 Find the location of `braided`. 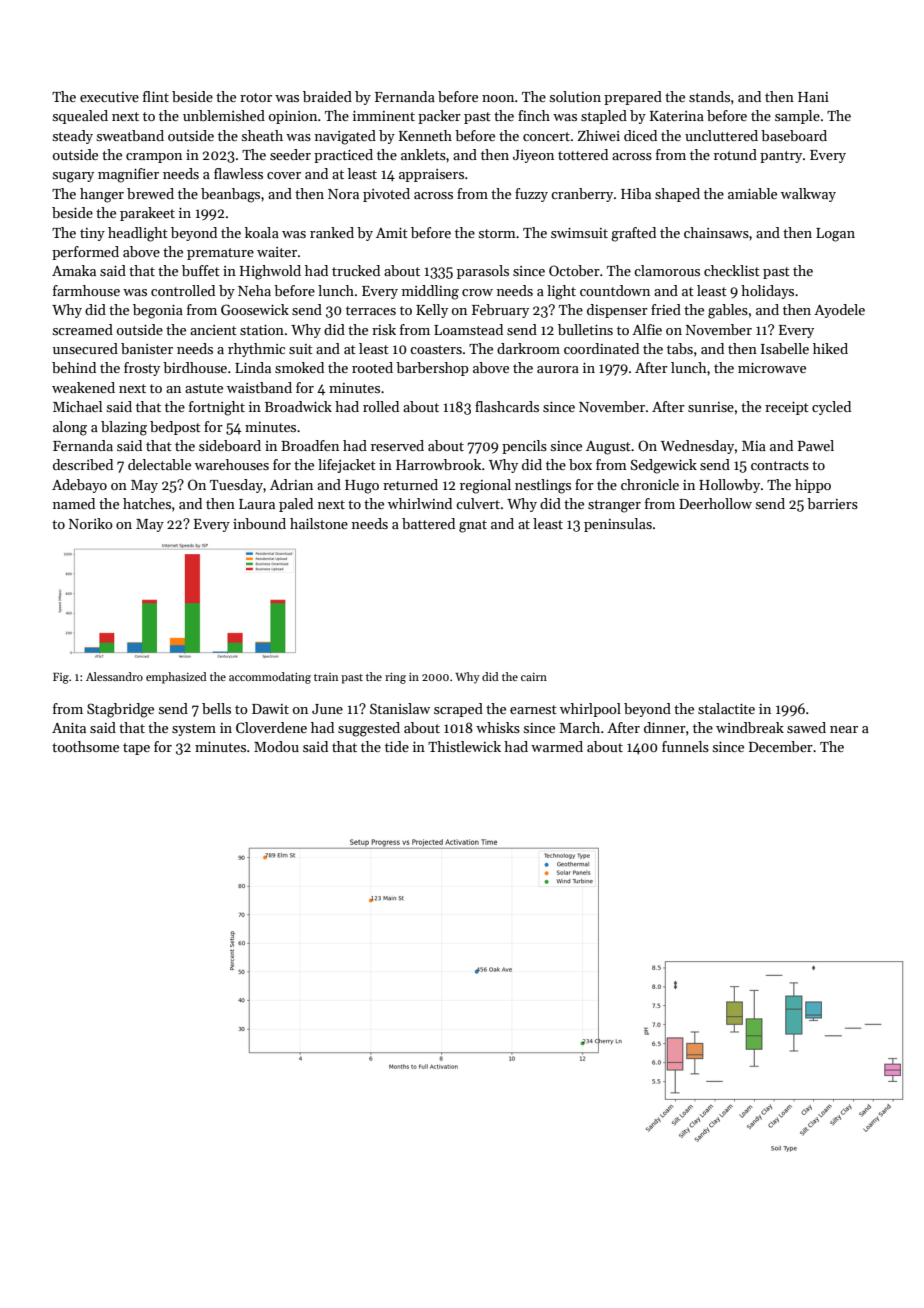

braided is located at coordinates (327, 96).
